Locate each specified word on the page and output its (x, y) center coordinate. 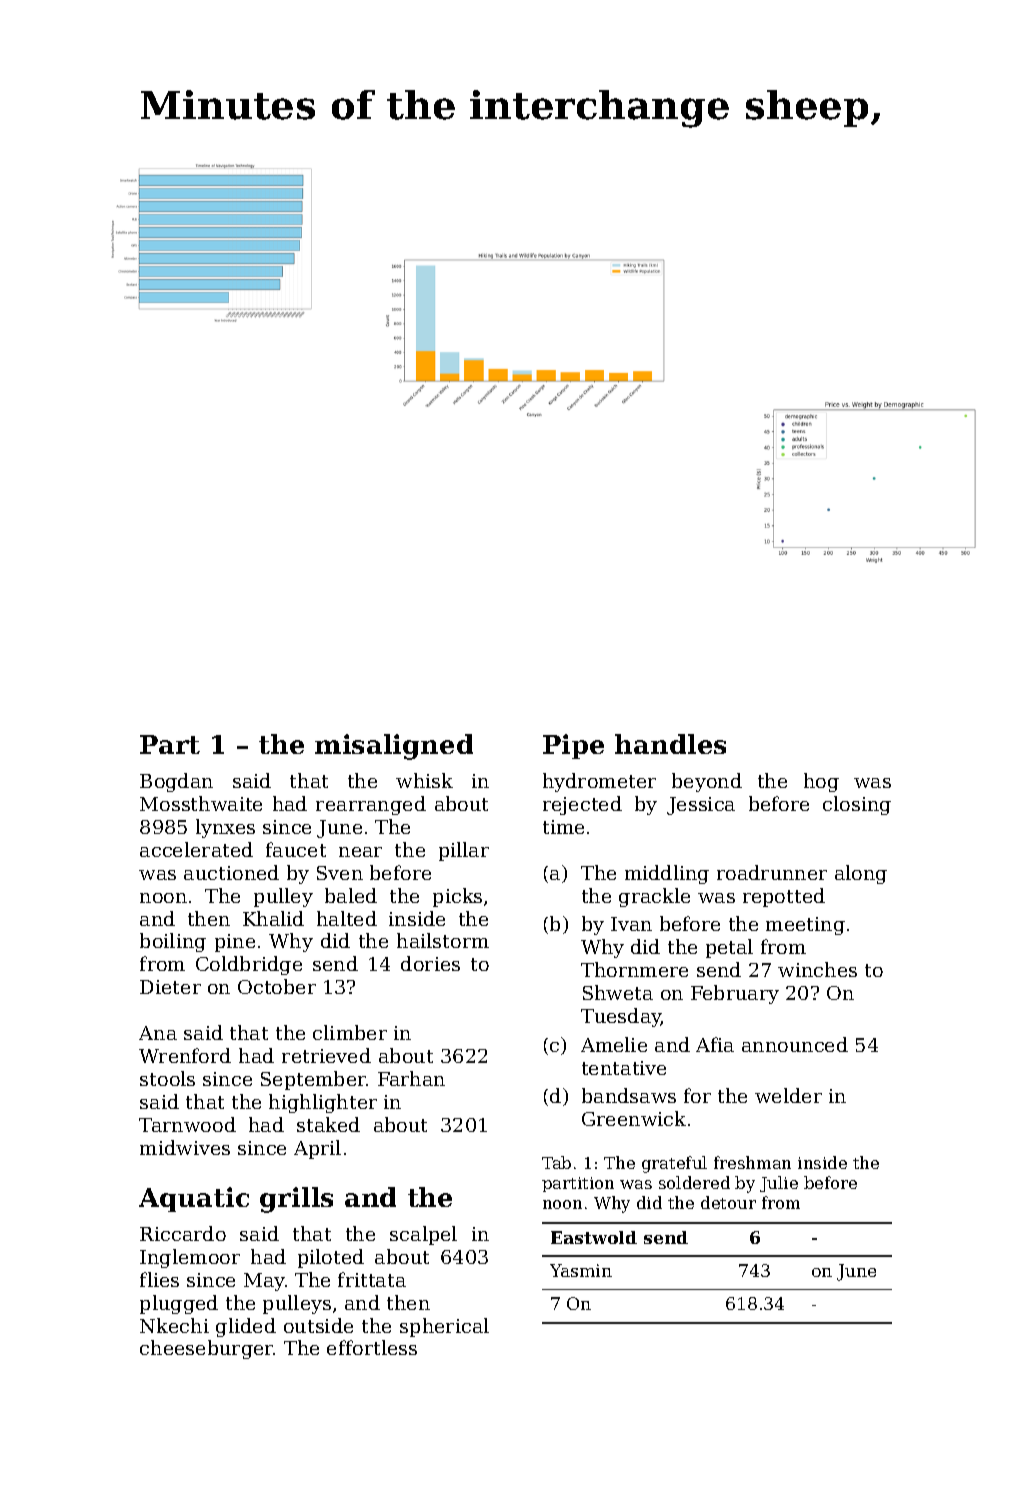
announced (795, 1044)
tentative (624, 1068)
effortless (372, 1347)
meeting (805, 926)
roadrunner (772, 872)
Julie (779, 1184)
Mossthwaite (201, 803)
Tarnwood (187, 1124)
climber (350, 1032)
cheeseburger (207, 1349)
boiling (173, 942)
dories (430, 963)
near (360, 852)
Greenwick (634, 1118)
